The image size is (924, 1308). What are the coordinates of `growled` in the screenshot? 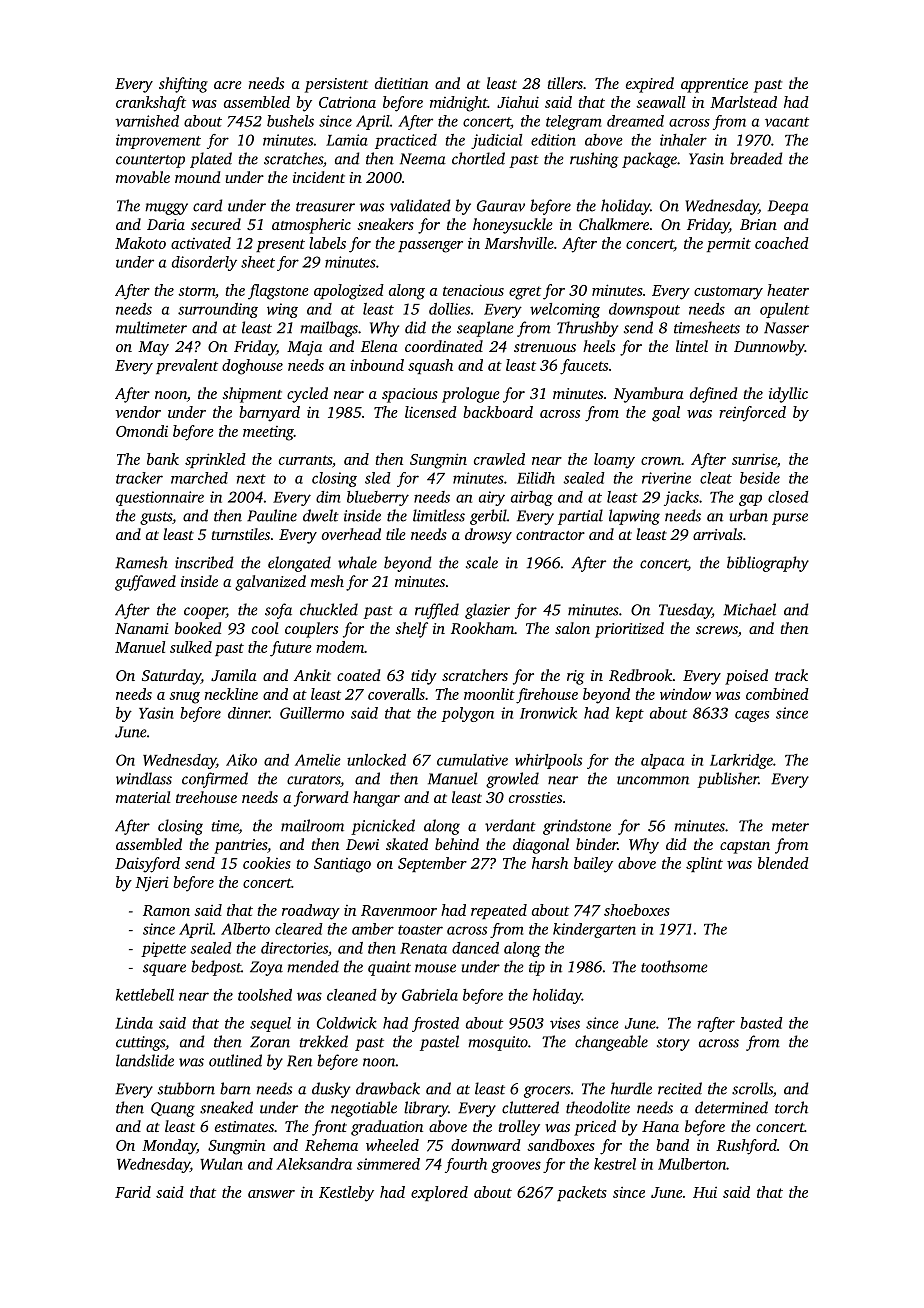 It's located at (512, 780).
